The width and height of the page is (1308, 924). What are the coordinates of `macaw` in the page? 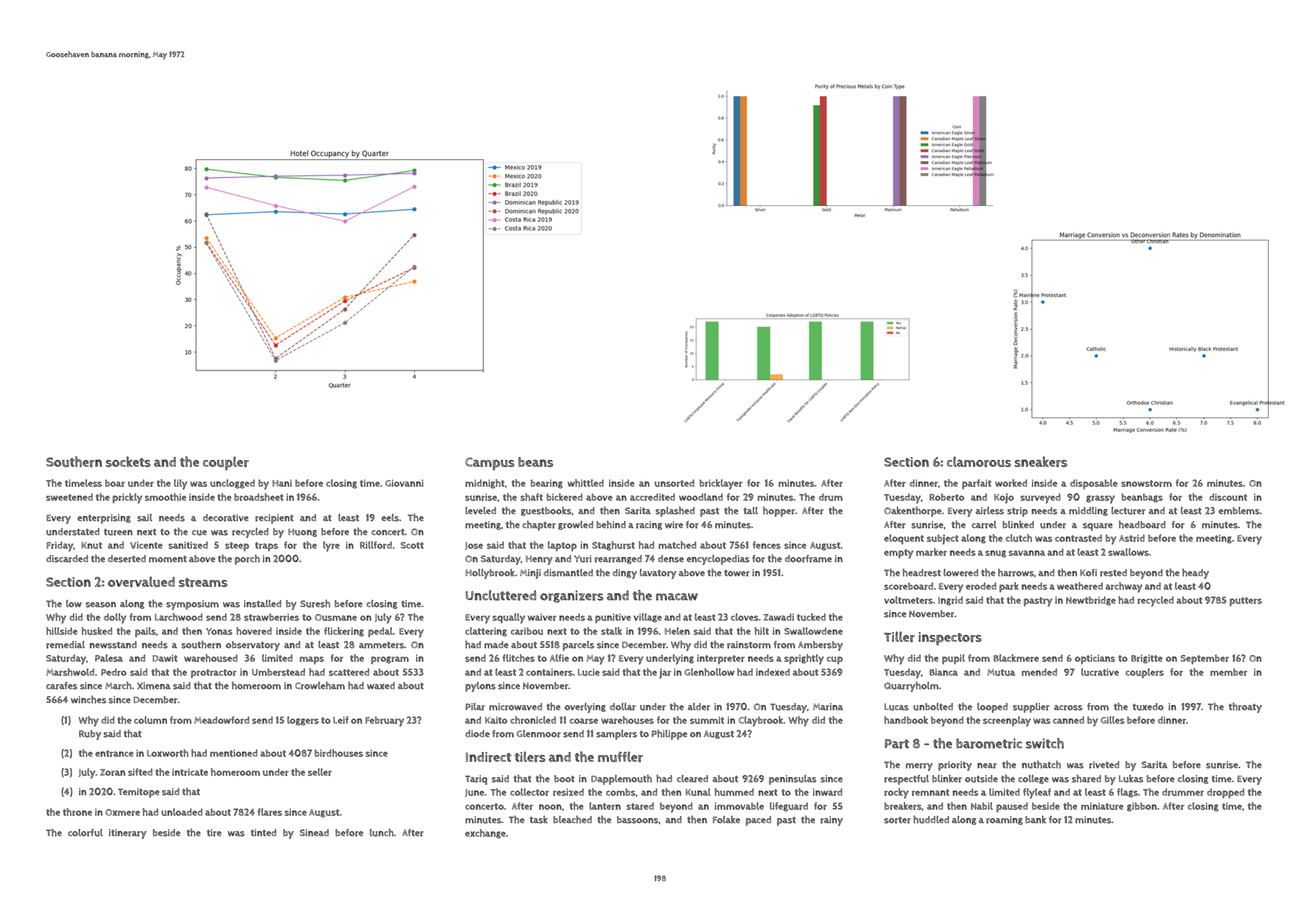 It's located at (677, 597).
